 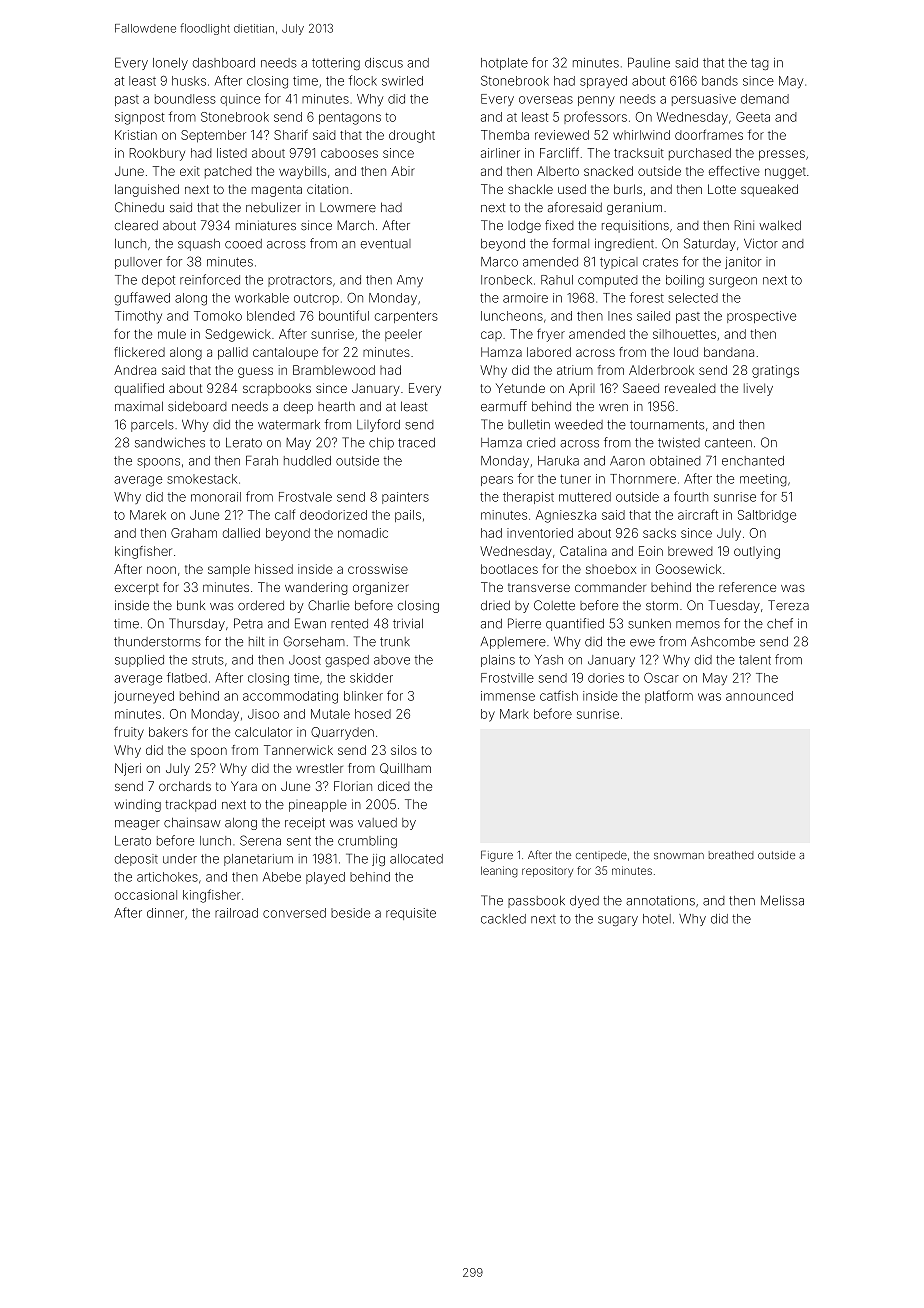 What do you see at coordinates (657, 919) in the screenshot?
I see `hotel` at bounding box center [657, 919].
